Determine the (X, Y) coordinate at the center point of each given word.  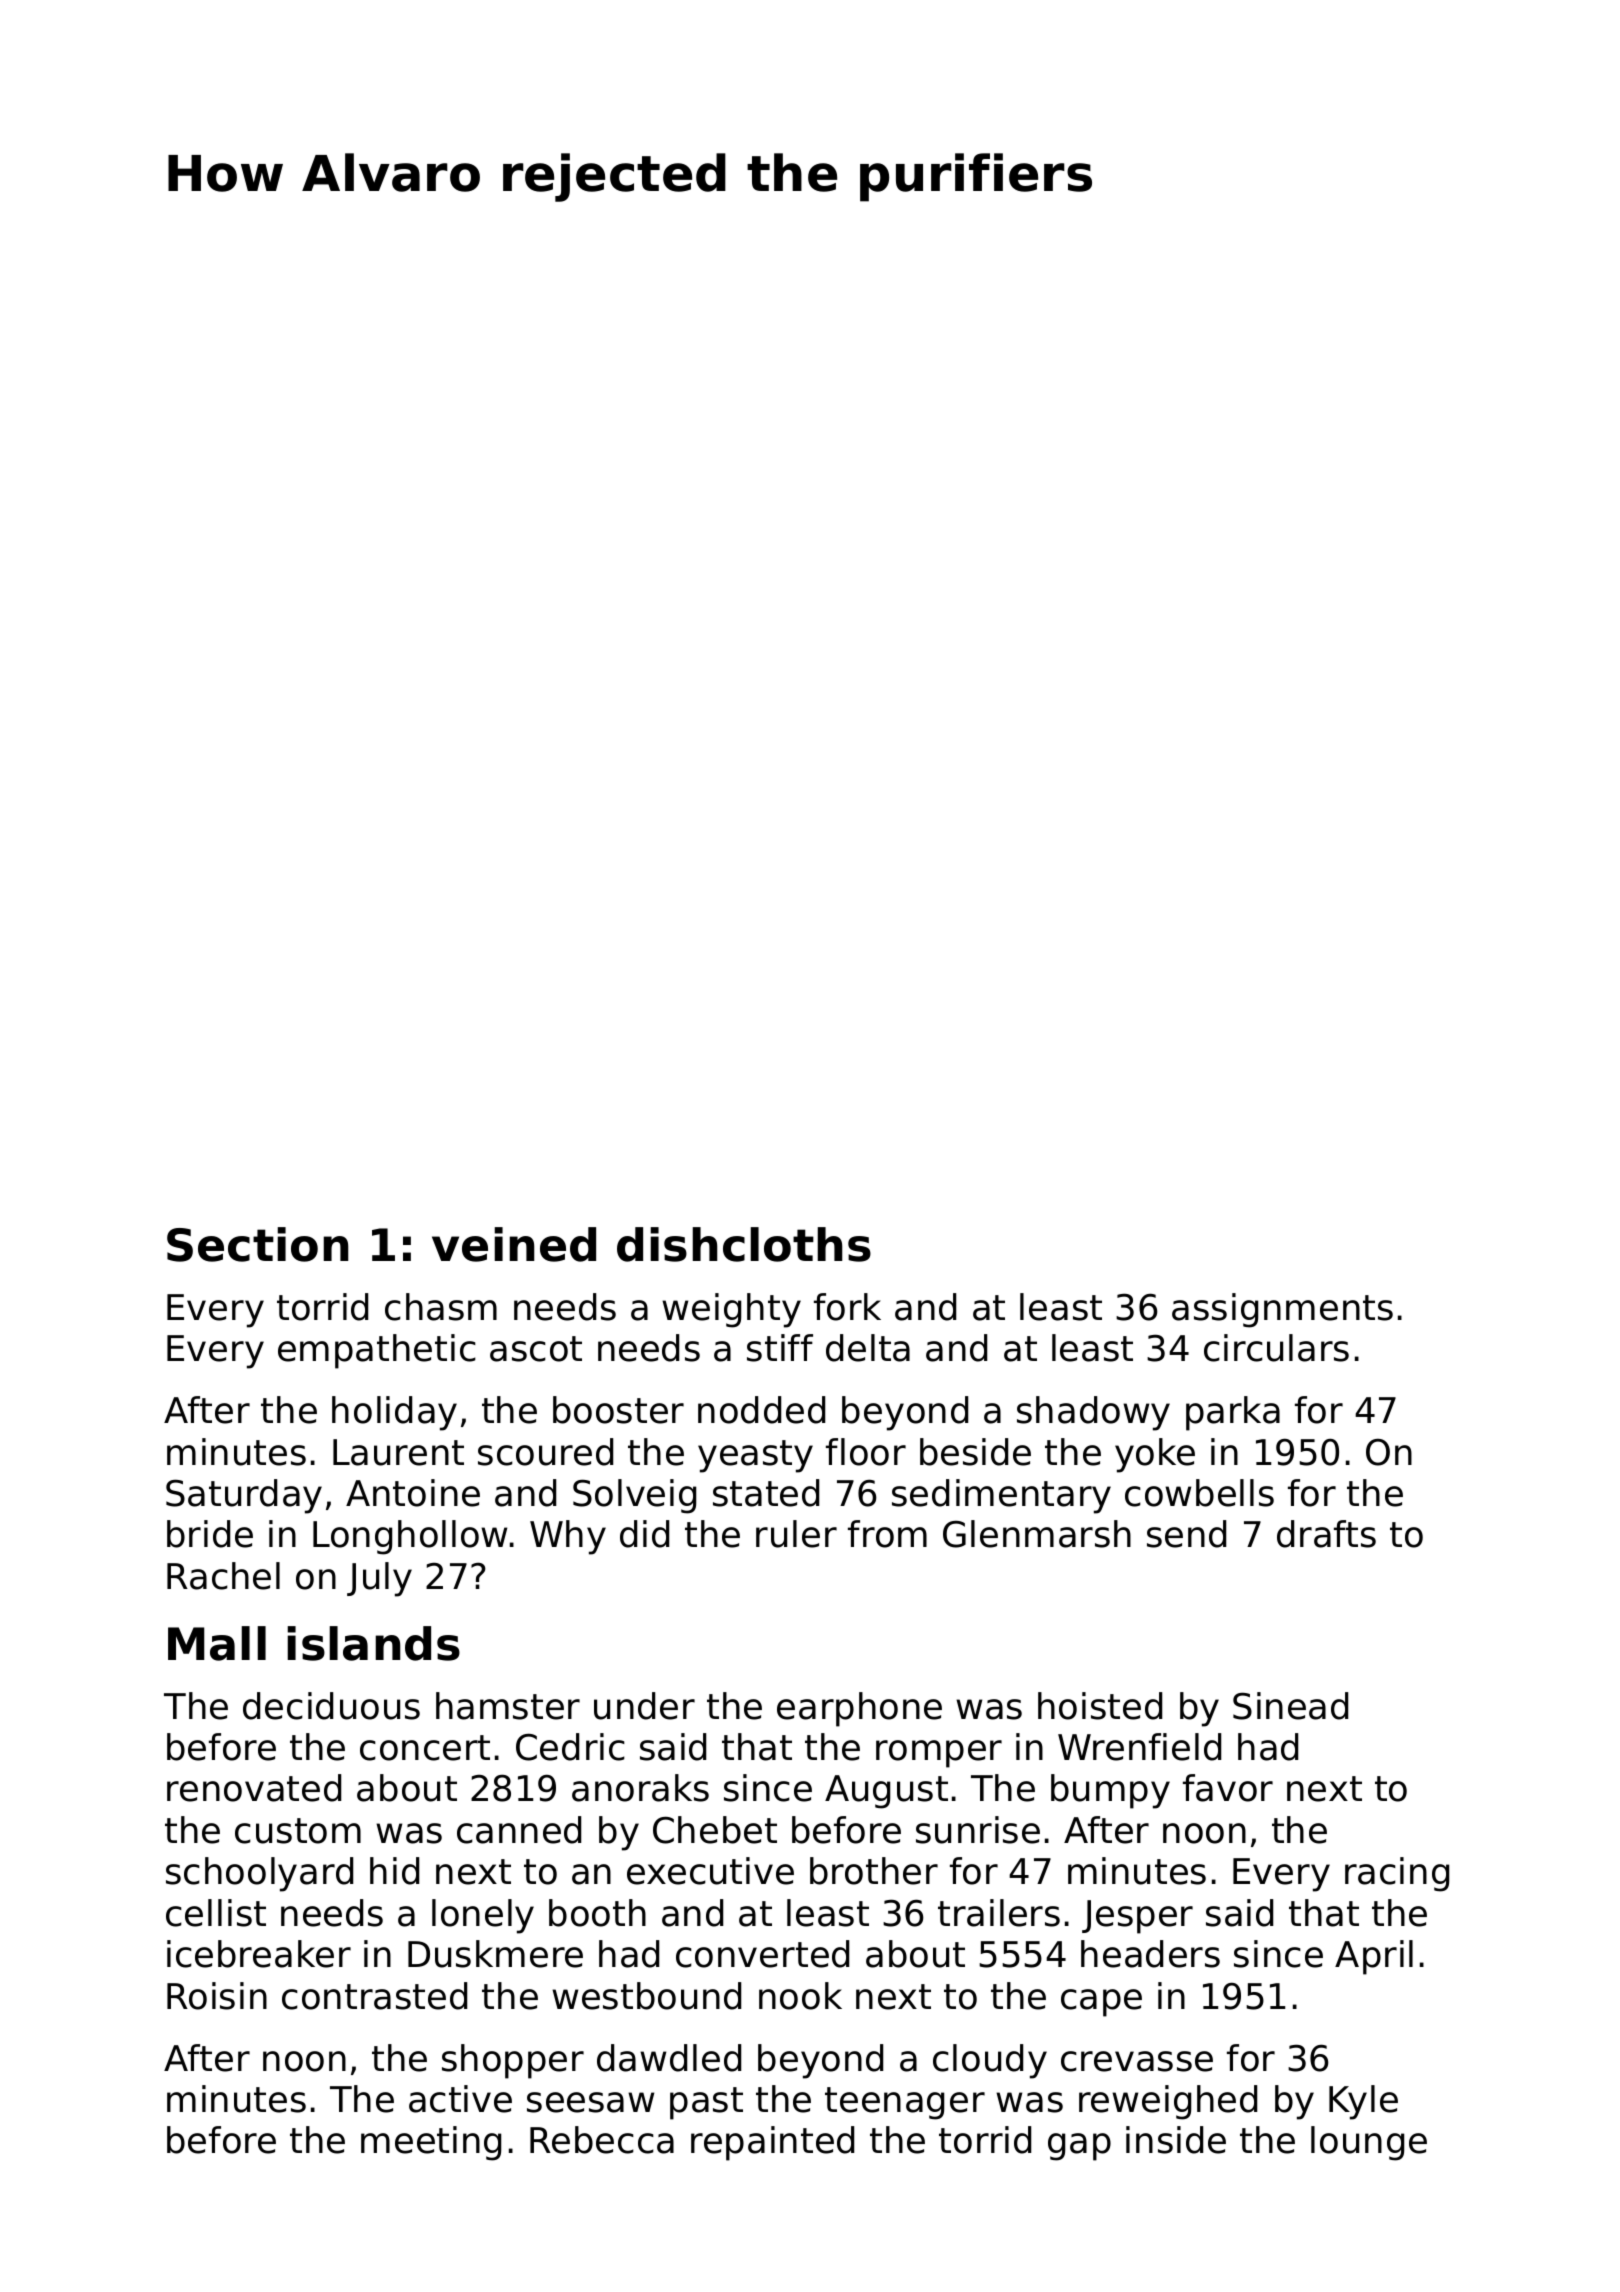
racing (1397, 1874)
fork (847, 1307)
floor (866, 1452)
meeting (431, 2143)
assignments (1282, 1310)
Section (258, 1244)
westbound (646, 1996)
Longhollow (410, 1537)
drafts (1326, 1534)
